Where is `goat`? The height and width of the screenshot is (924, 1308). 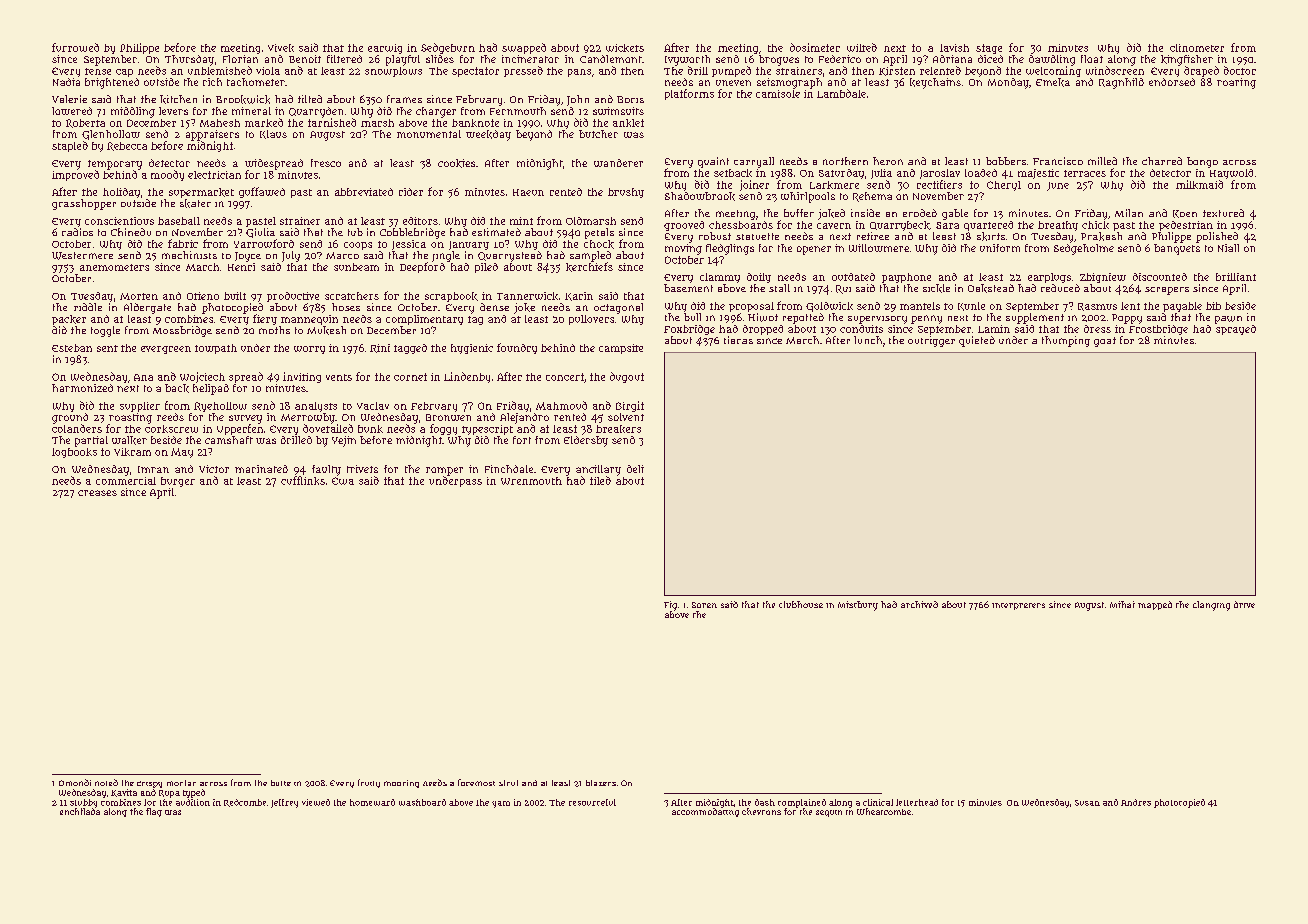 goat is located at coordinates (1105, 342).
